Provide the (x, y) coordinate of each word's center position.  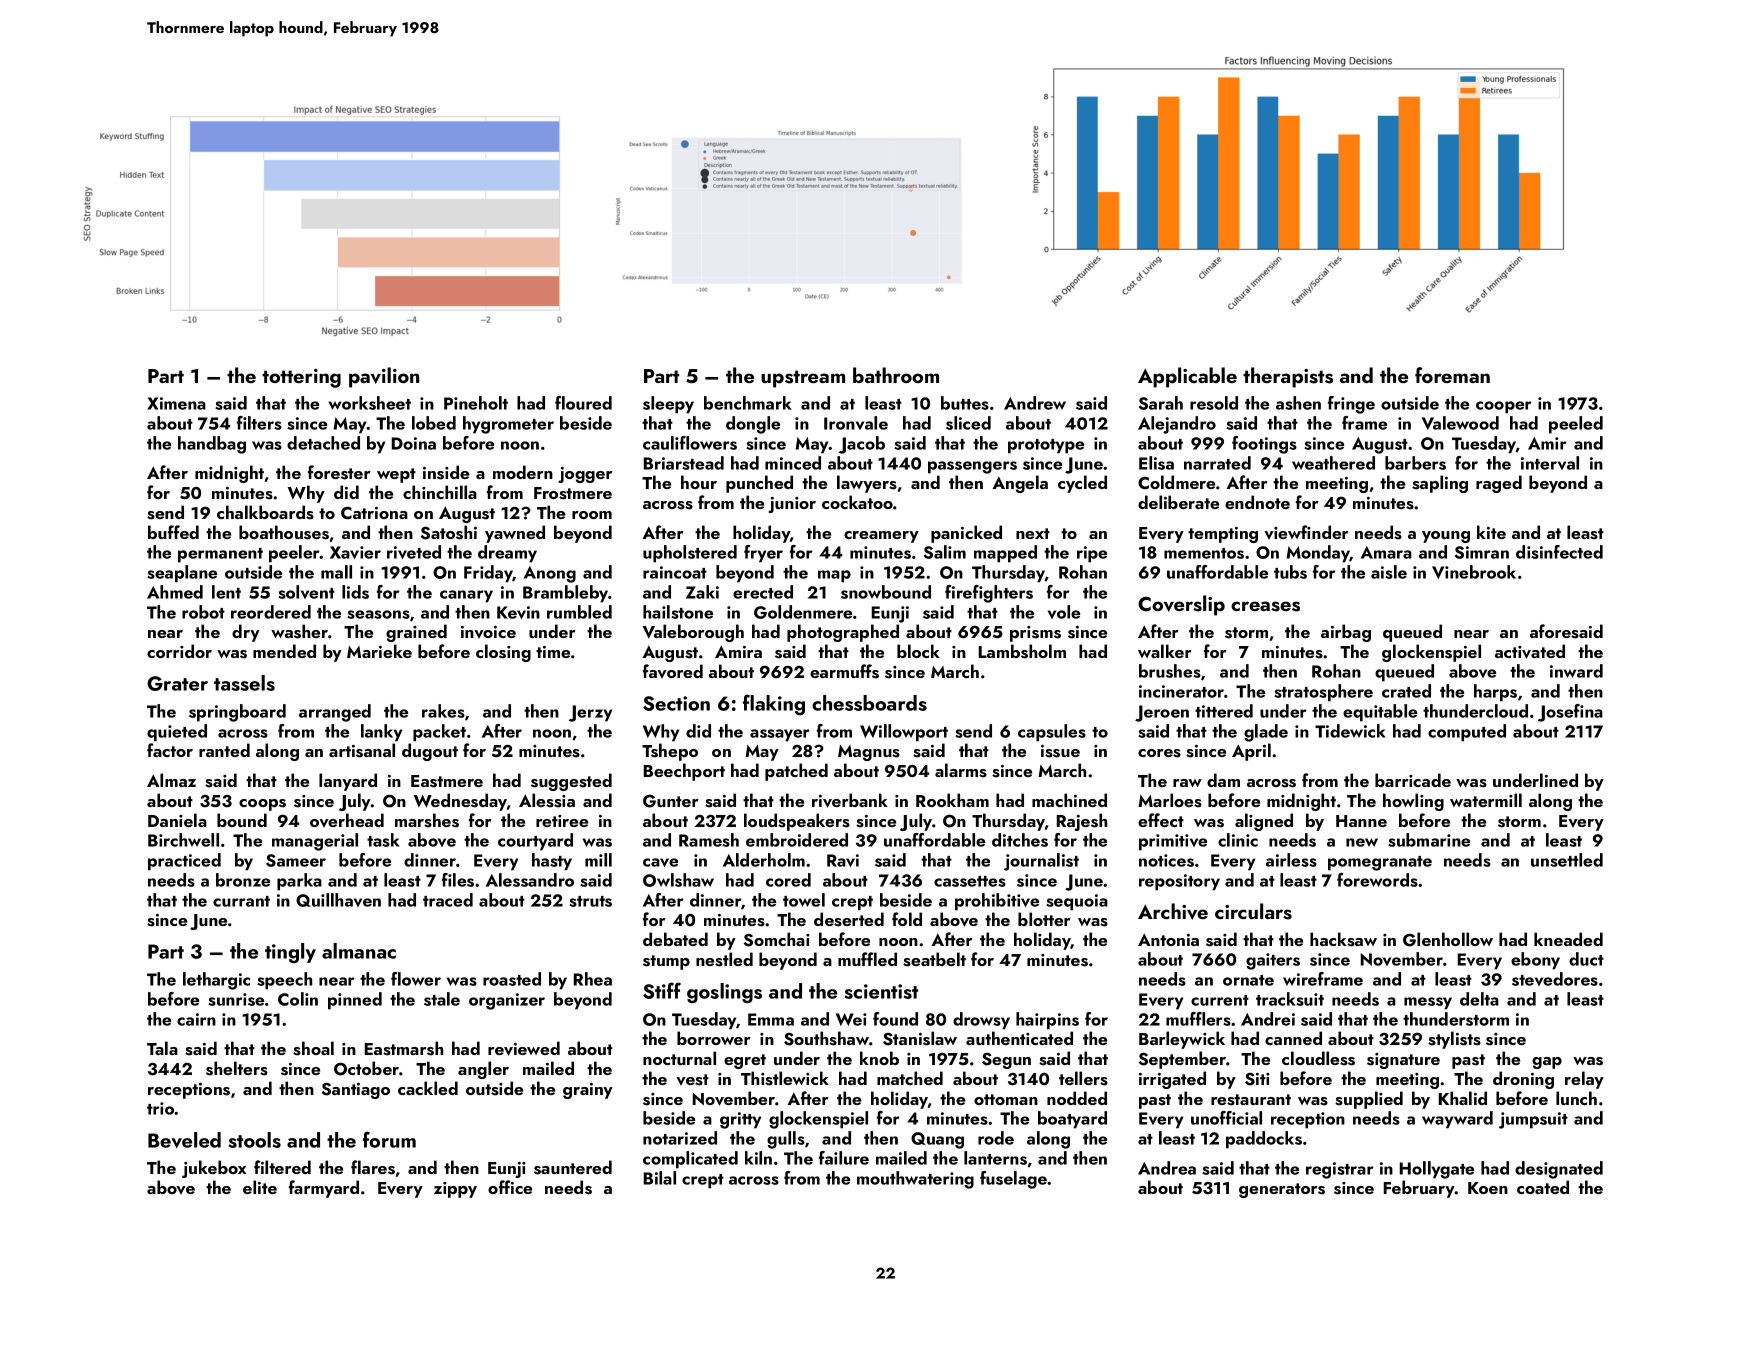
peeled (1576, 425)
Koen (1488, 1188)
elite (260, 1187)
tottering (301, 378)
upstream (803, 379)
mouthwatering (915, 1180)
